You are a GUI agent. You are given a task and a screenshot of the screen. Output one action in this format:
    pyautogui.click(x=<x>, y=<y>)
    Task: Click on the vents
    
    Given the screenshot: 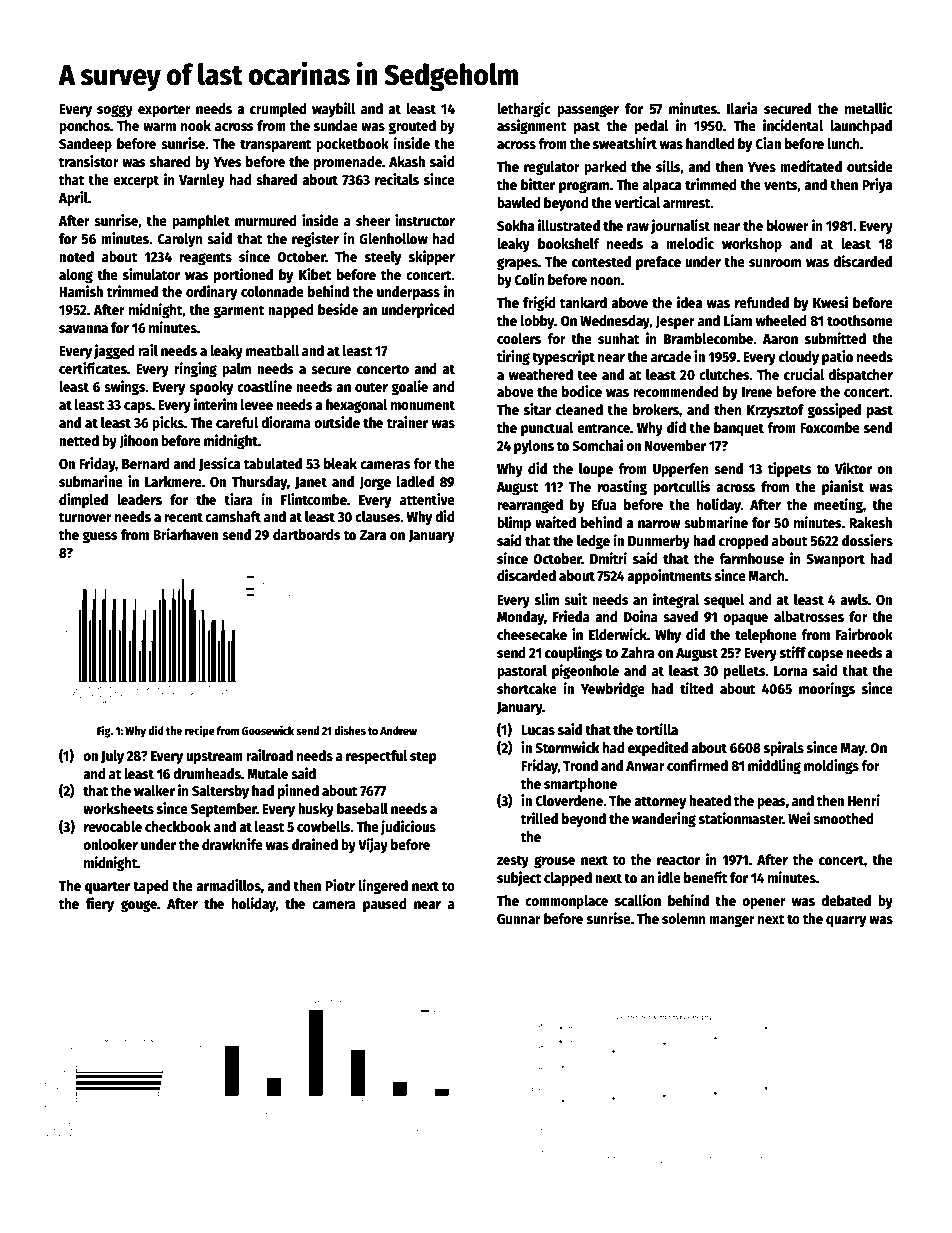 What is the action you would take?
    pyautogui.click(x=781, y=185)
